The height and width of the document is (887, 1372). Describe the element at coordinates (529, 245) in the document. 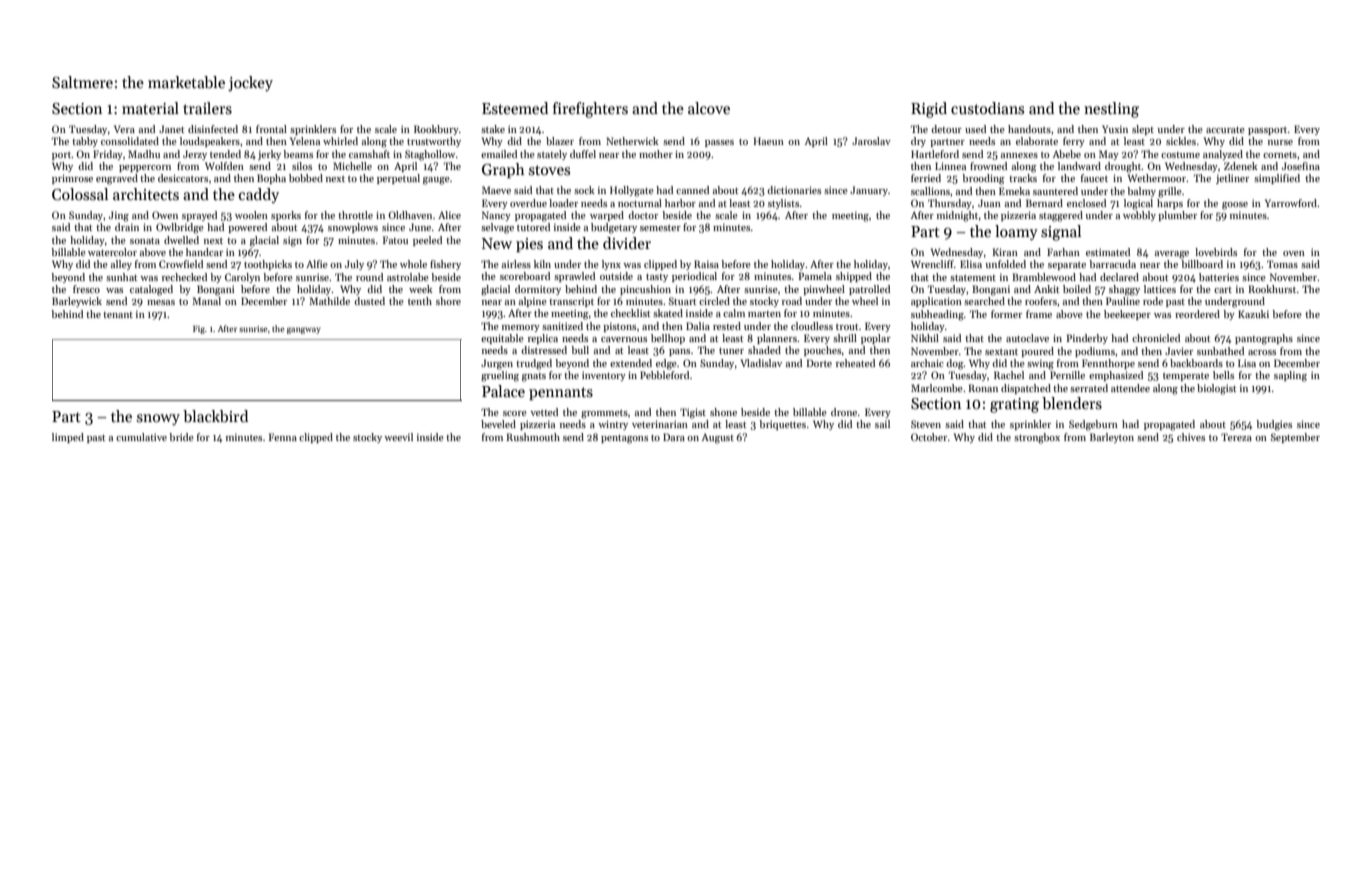

I see `pies` at that location.
